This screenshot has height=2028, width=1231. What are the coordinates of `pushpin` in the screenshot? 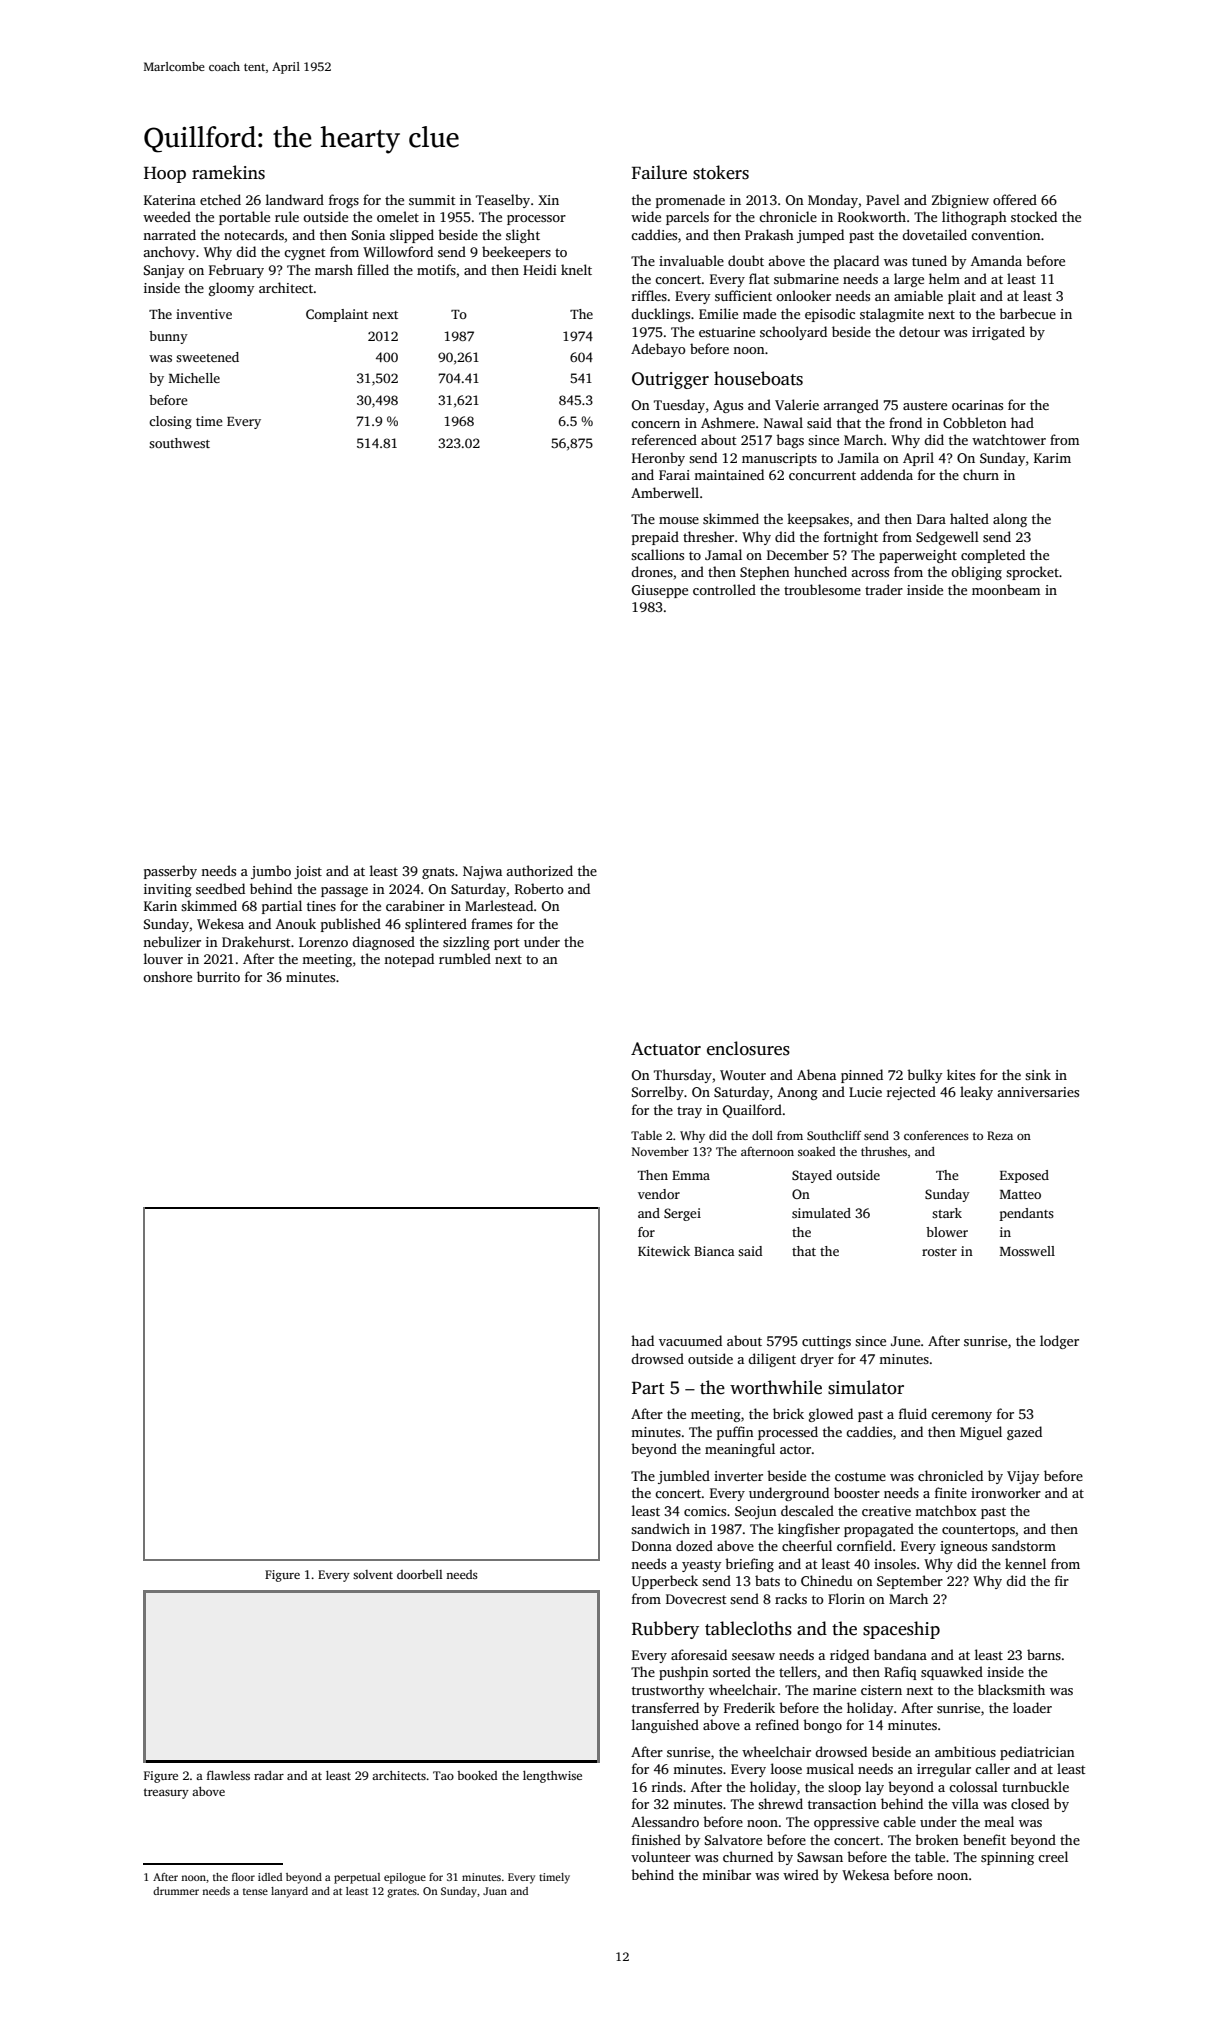 It's located at (684, 1673).
